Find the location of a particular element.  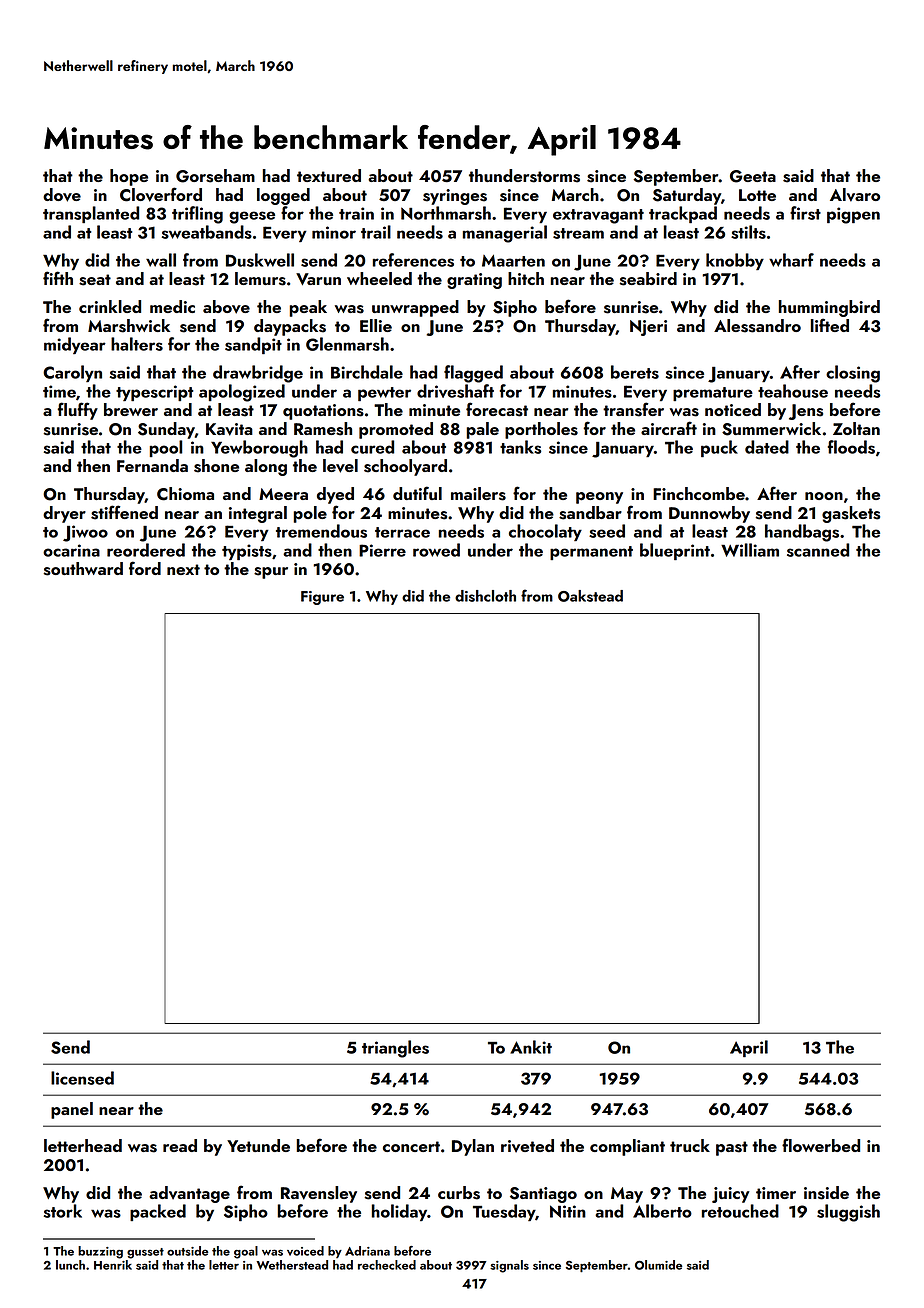

closing is located at coordinates (853, 374).
